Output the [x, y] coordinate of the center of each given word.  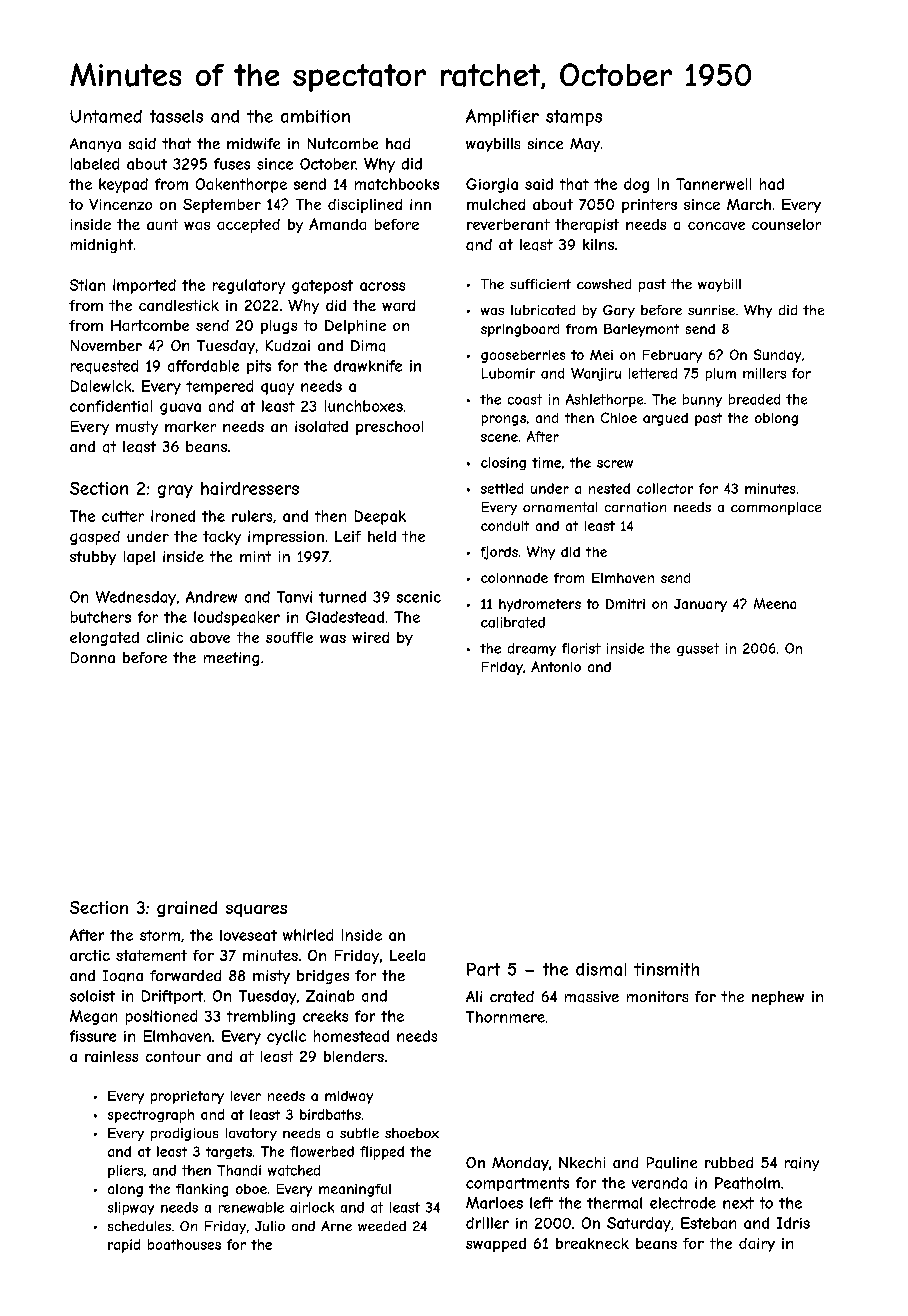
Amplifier [502, 117]
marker [190, 426]
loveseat [248, 935]
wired [370, 637]
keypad [123, 185]
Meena [775, 603]
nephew [778, 998]
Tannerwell [713, 184]
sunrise [711, 310]
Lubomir [508, 373]
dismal [601, 969]
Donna [93, 657]
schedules [139, 1226]
